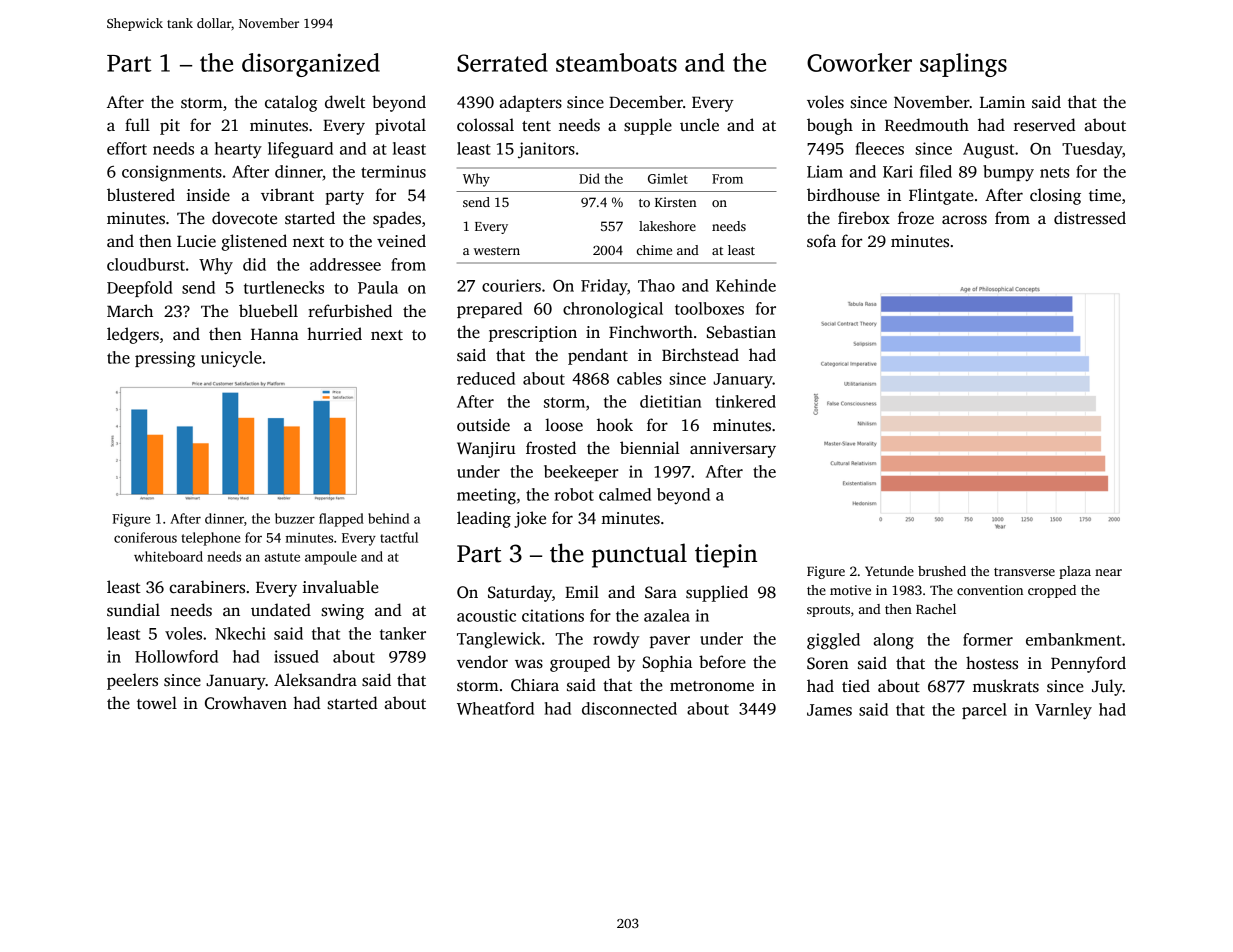  I want to click on Hollowford, so click(176, 656).
